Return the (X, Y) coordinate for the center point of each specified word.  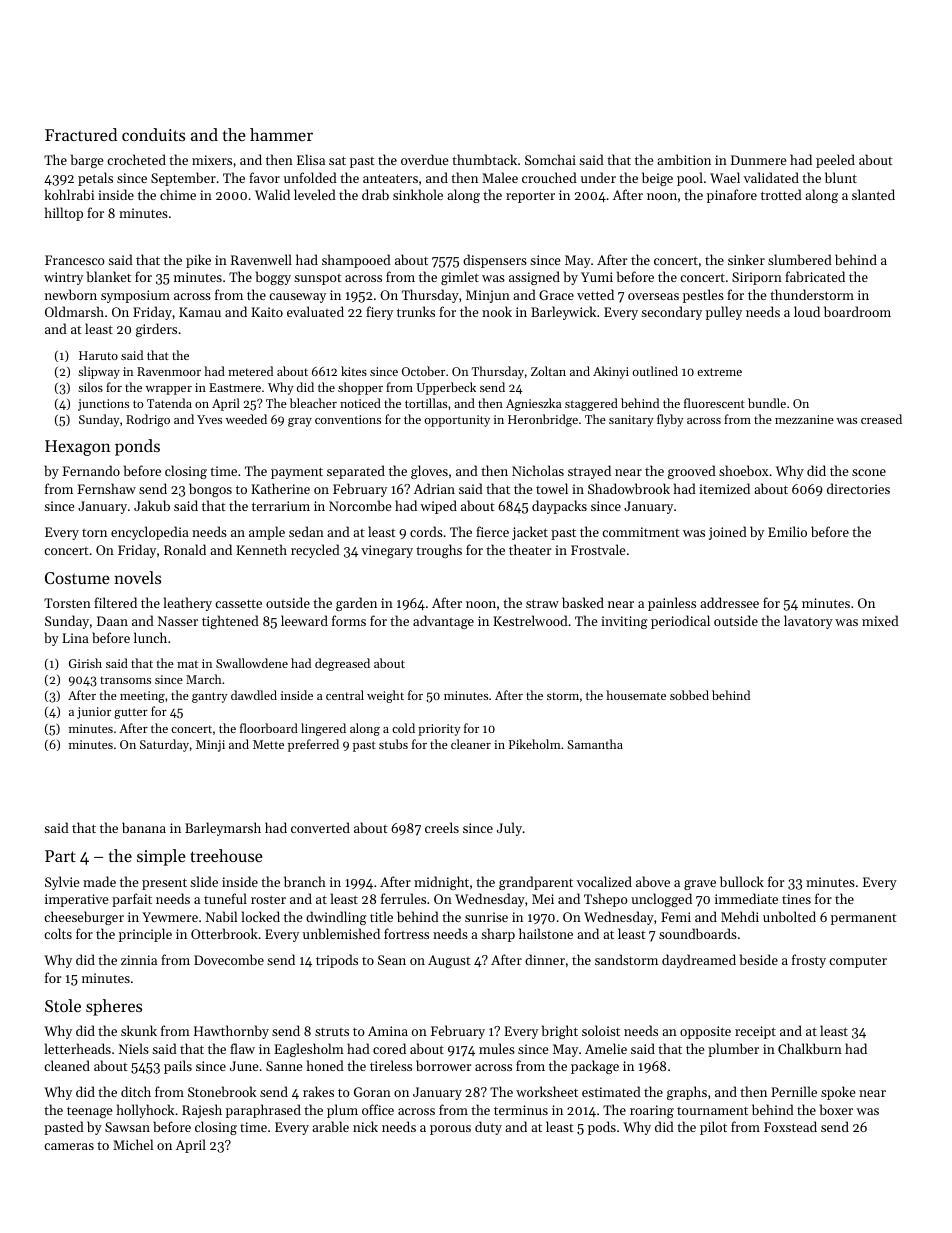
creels (442, 827)
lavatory (808, 622)
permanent (864, 919)
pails (178, 1067)
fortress (406, 933)
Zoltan (548, 371)
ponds (137, 447)
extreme (719, 372)
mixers (212, 160)
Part (60, 856)
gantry (209, 697)
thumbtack (484, 159)
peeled (835, 161)
